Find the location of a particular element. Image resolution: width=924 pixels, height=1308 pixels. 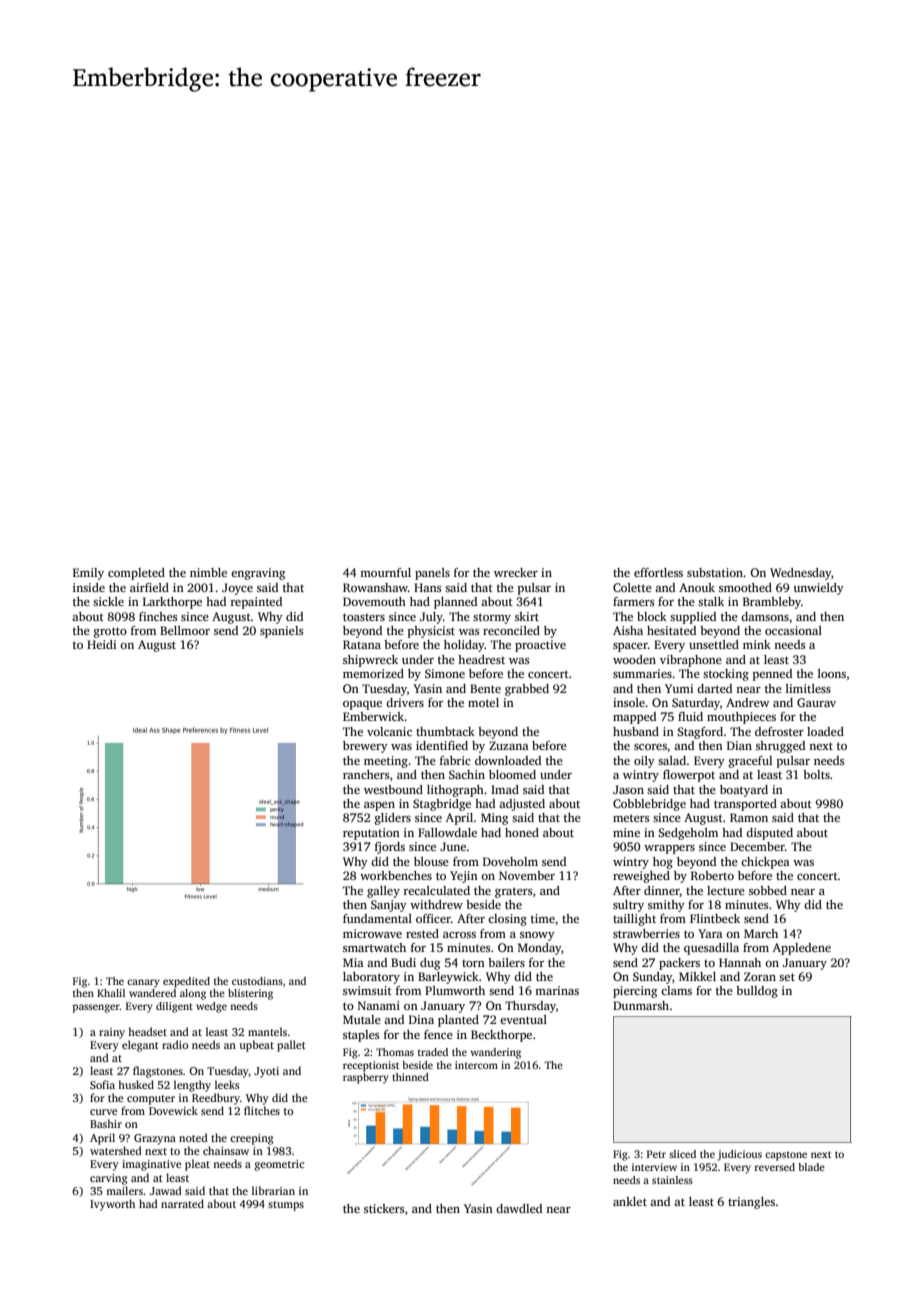

triangles is located at coordinates (751, 1203).
